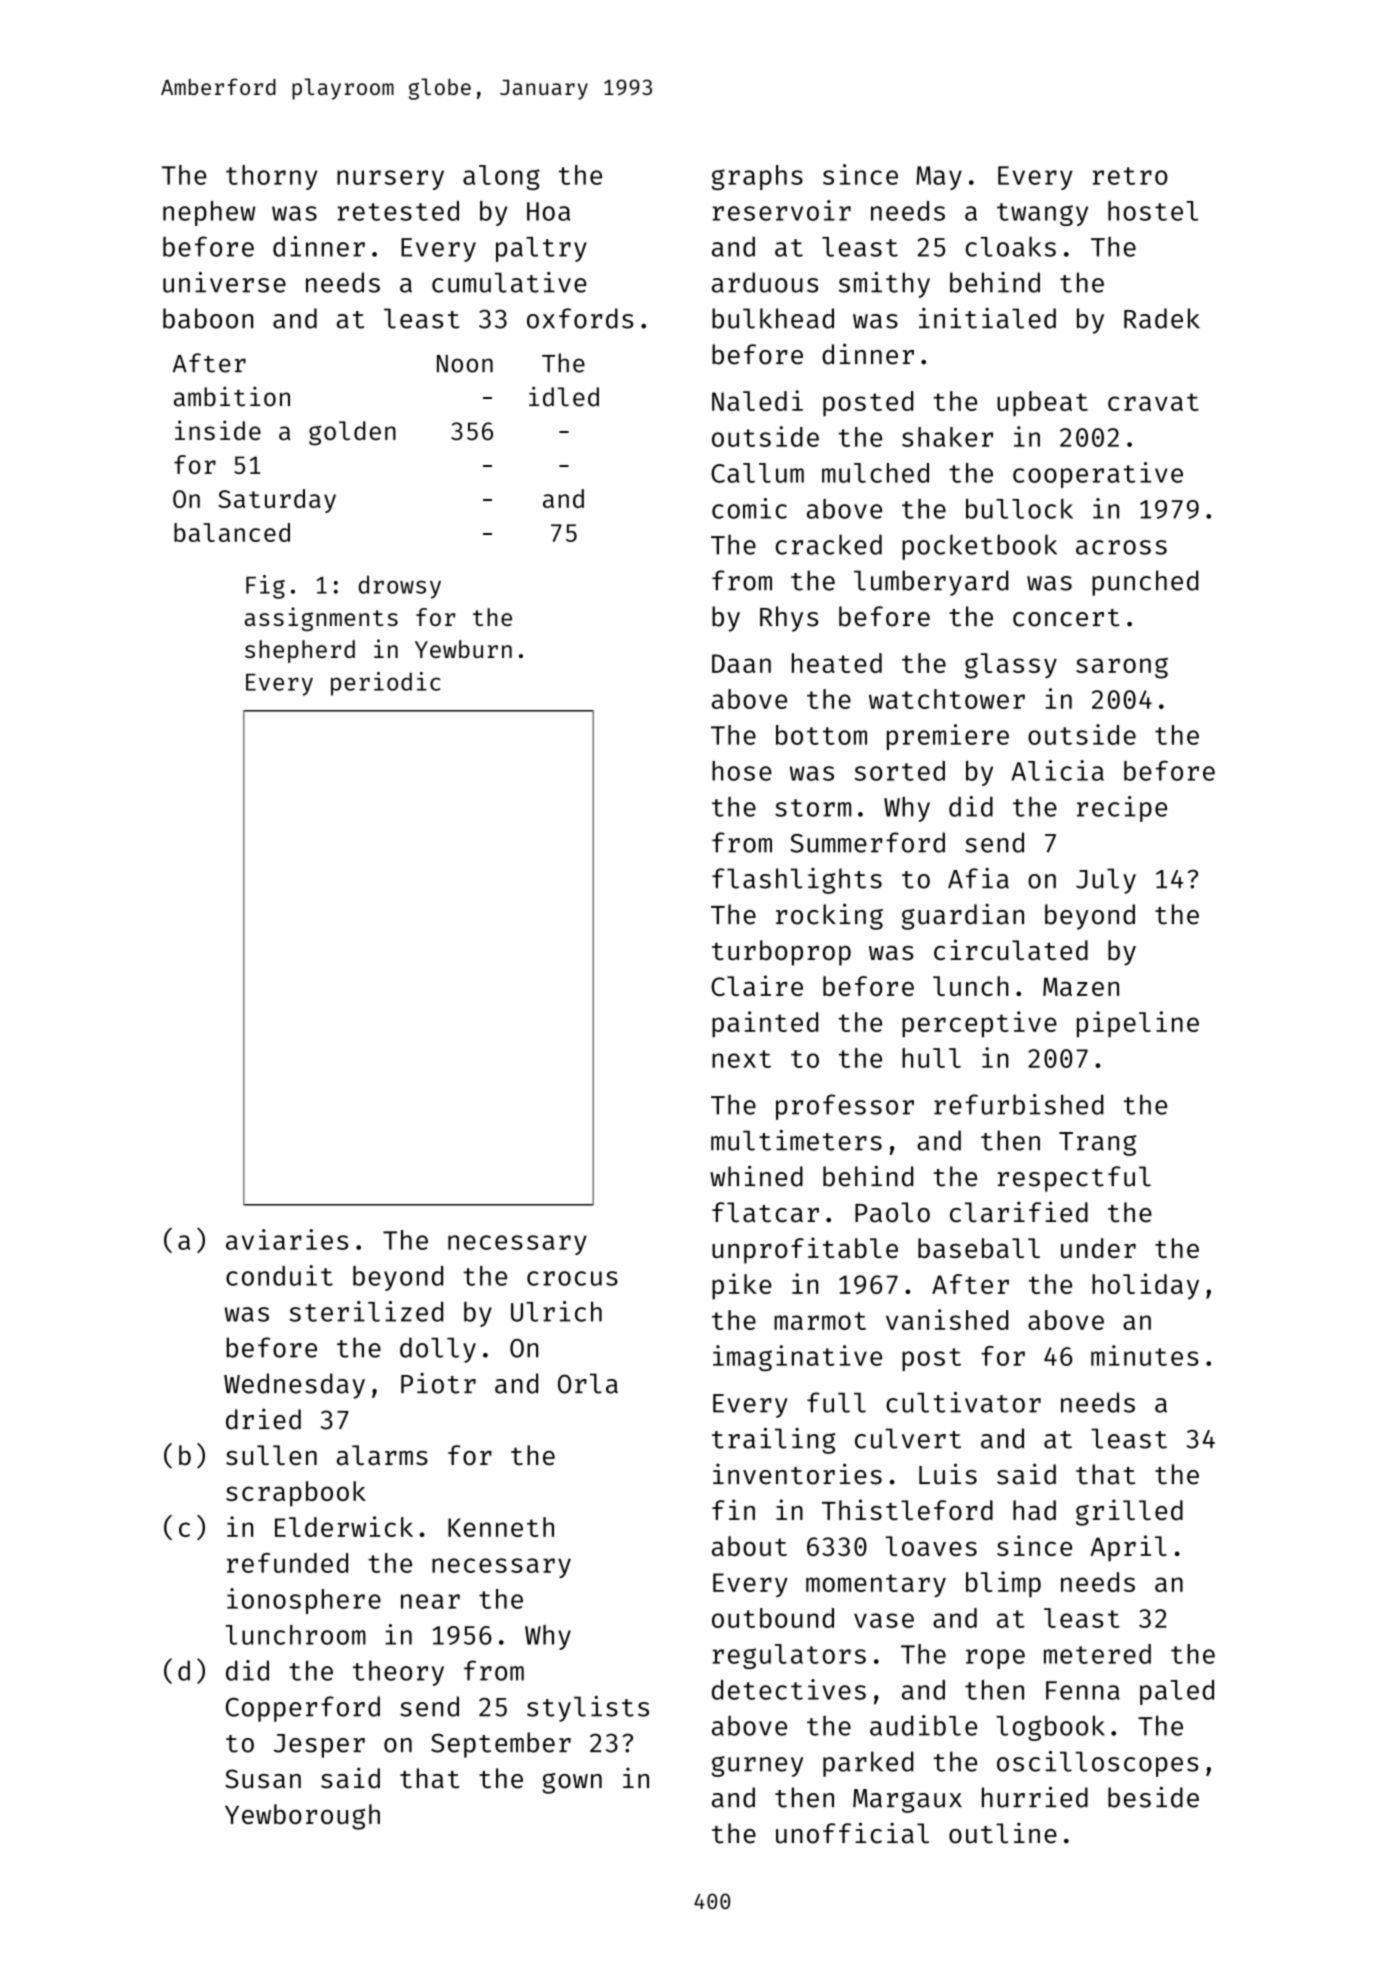  What do you see at coordinates (1122, 809) in the screenshot?
I see `recipe` at bounding box center [1122, 809].
